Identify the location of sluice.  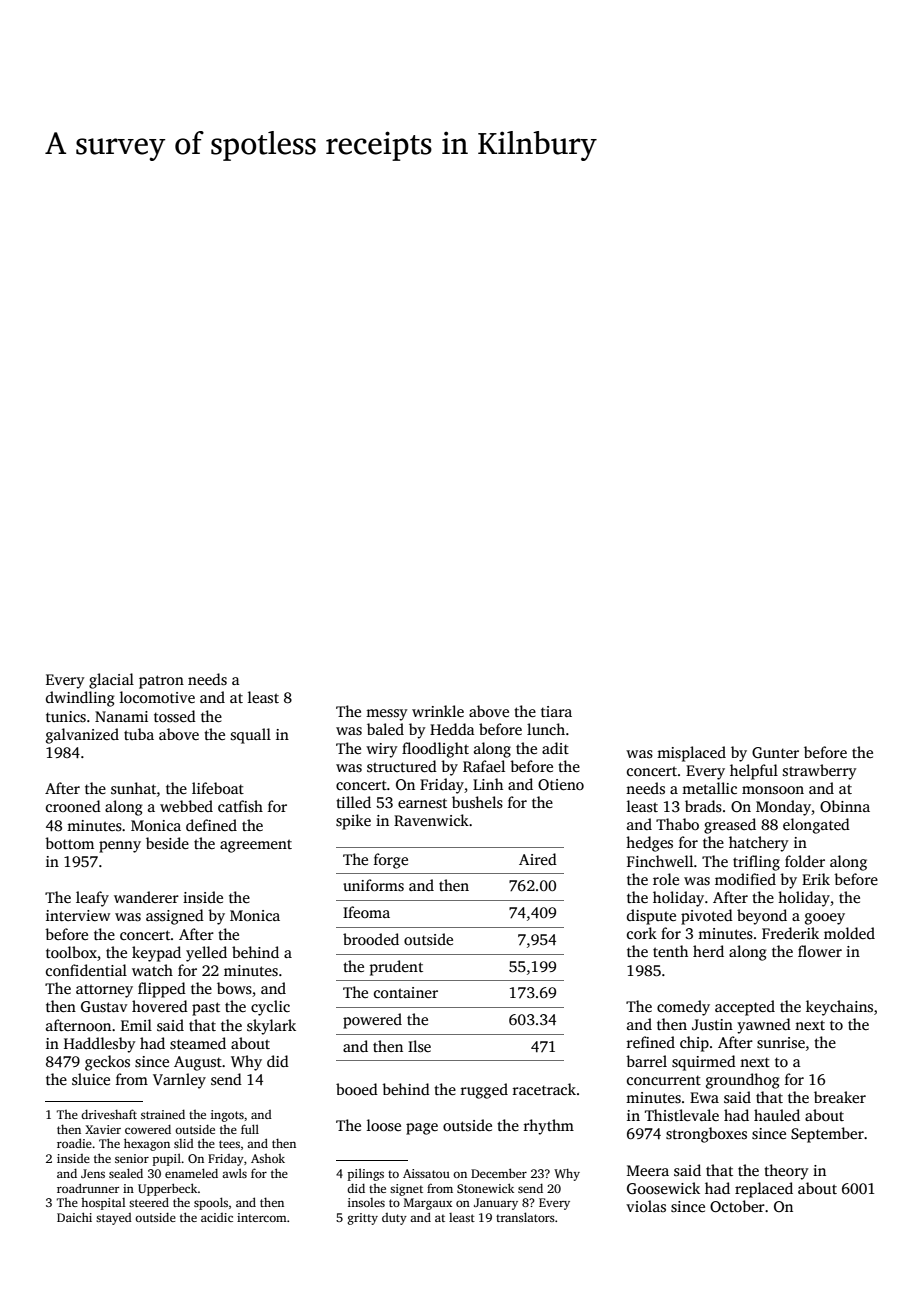
(91, 1079).
